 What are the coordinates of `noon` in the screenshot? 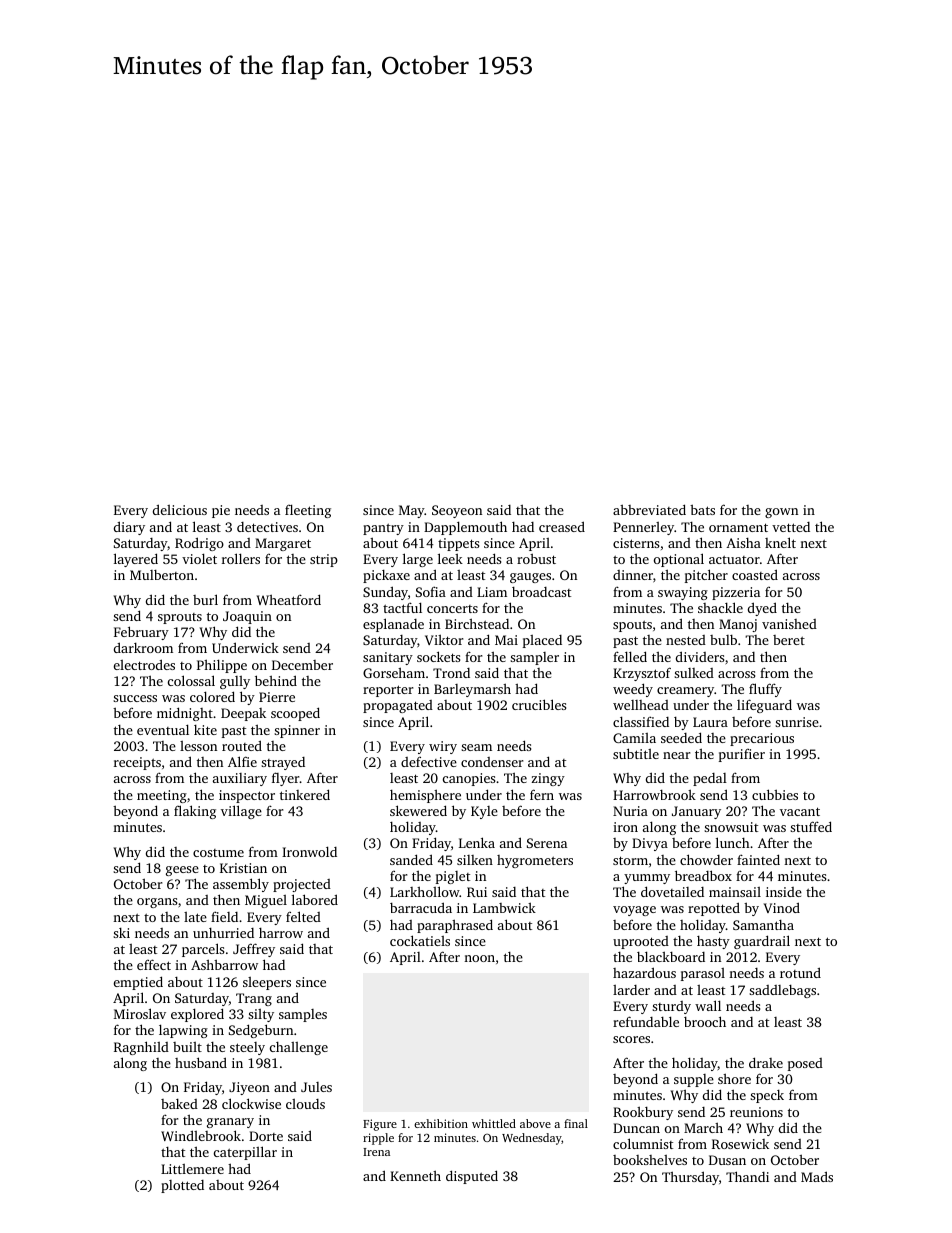 It's located at (479, 958).
